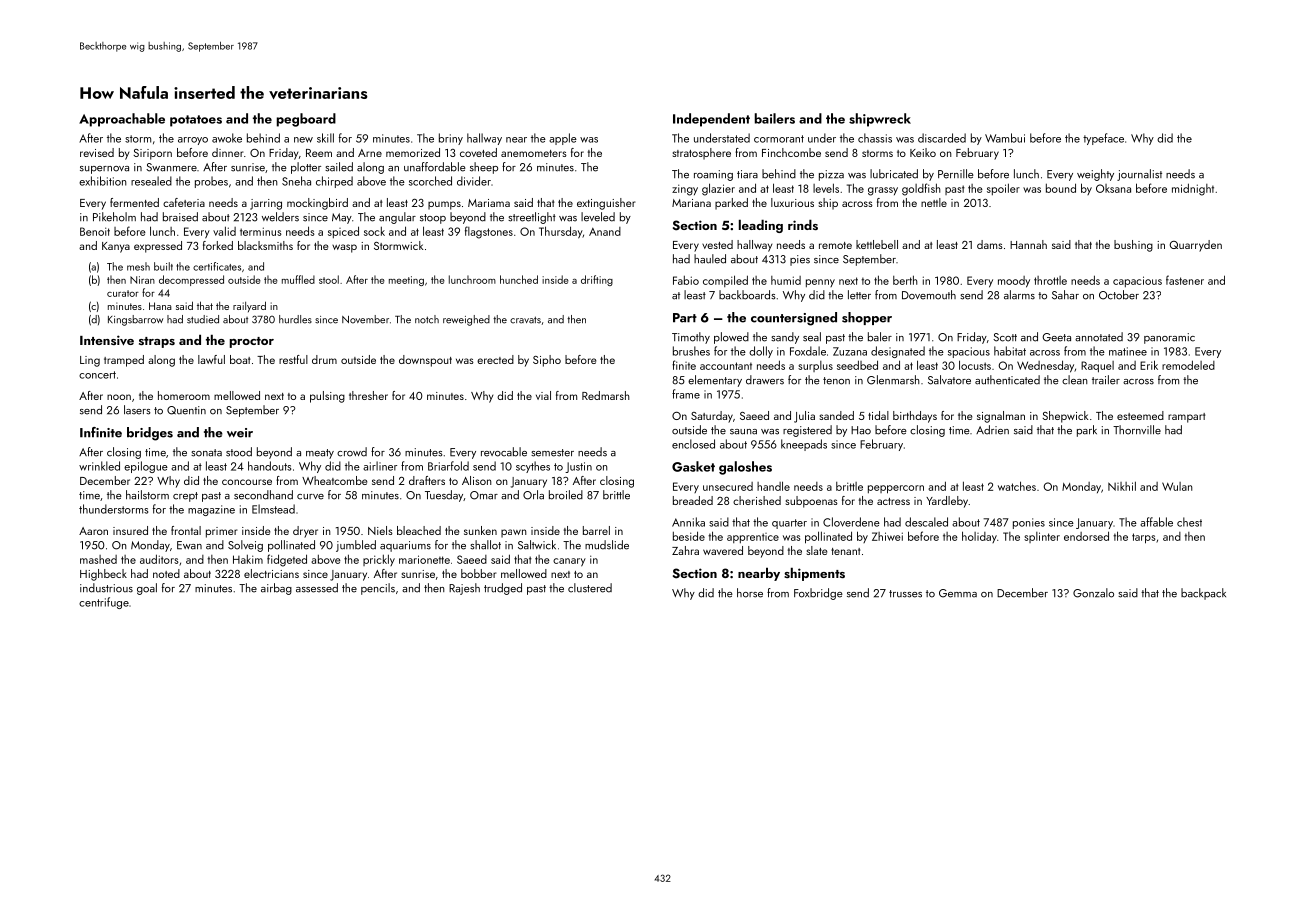 The width and height of the image is (1308, 924). Describe the element at coordinates (217, 266) in the image. I see `certificates` at that location.
